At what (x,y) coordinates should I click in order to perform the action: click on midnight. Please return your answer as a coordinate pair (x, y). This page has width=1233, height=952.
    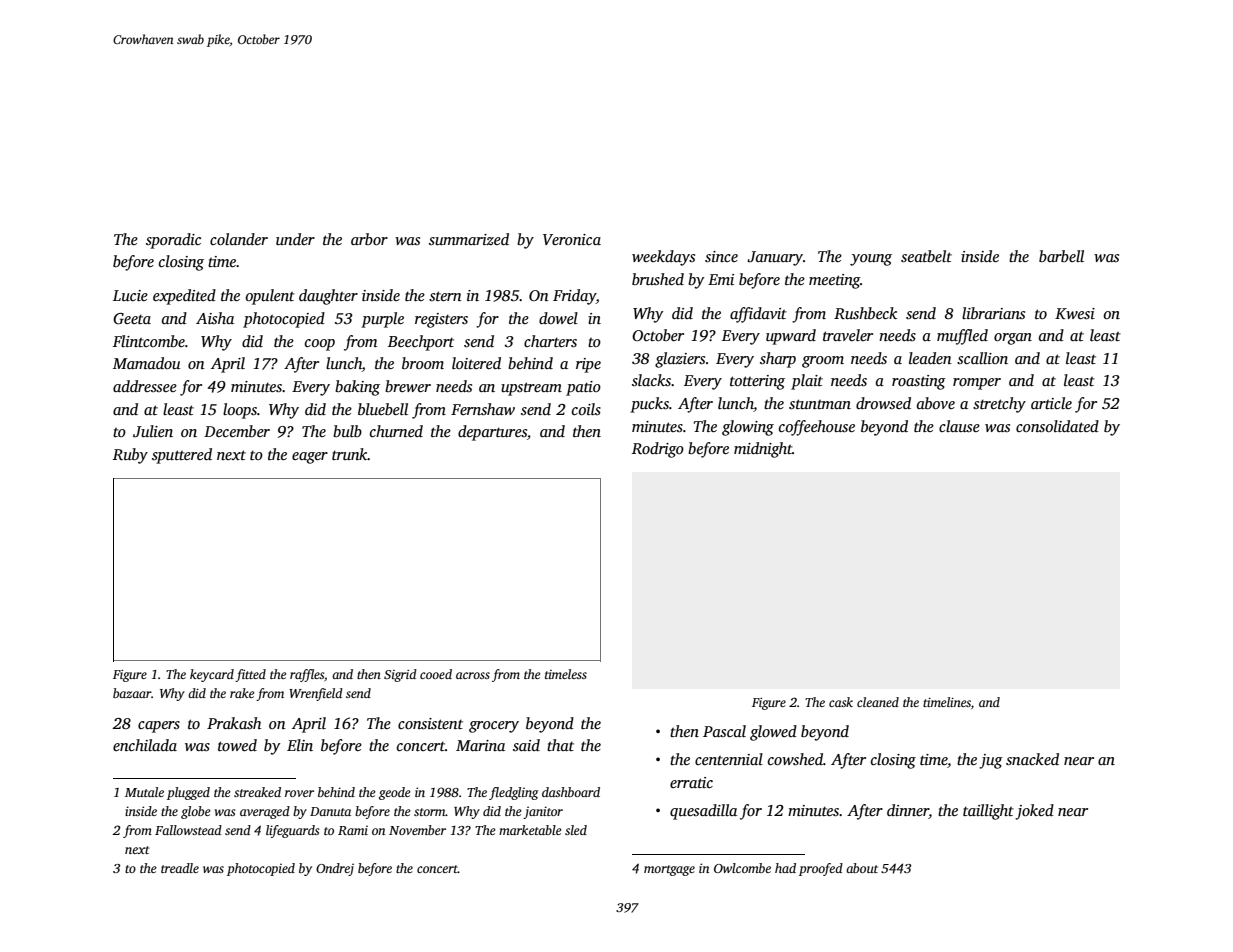
    Looking at the image, I should click on (763, 450).
